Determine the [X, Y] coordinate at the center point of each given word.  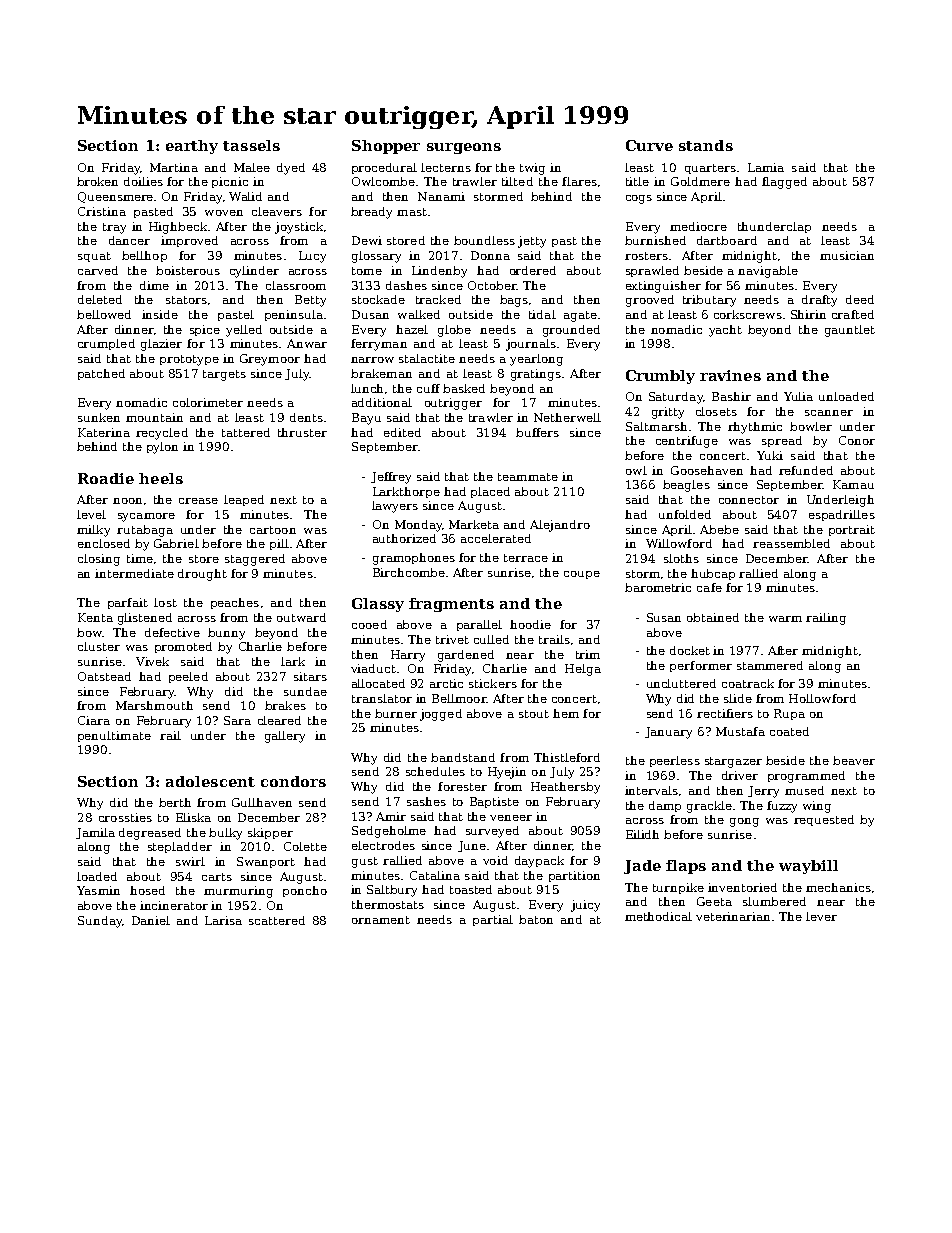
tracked [438, 299]
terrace [526, 558]
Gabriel [176, 543]
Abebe [719, 529]
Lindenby [439, 272]
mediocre [698, 226]
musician [847, 255]
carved [98, 270]
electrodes [383, 845]
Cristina [102, 211]
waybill [808, 867]
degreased [150, 834]
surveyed [492, 832]
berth [175, 802]
